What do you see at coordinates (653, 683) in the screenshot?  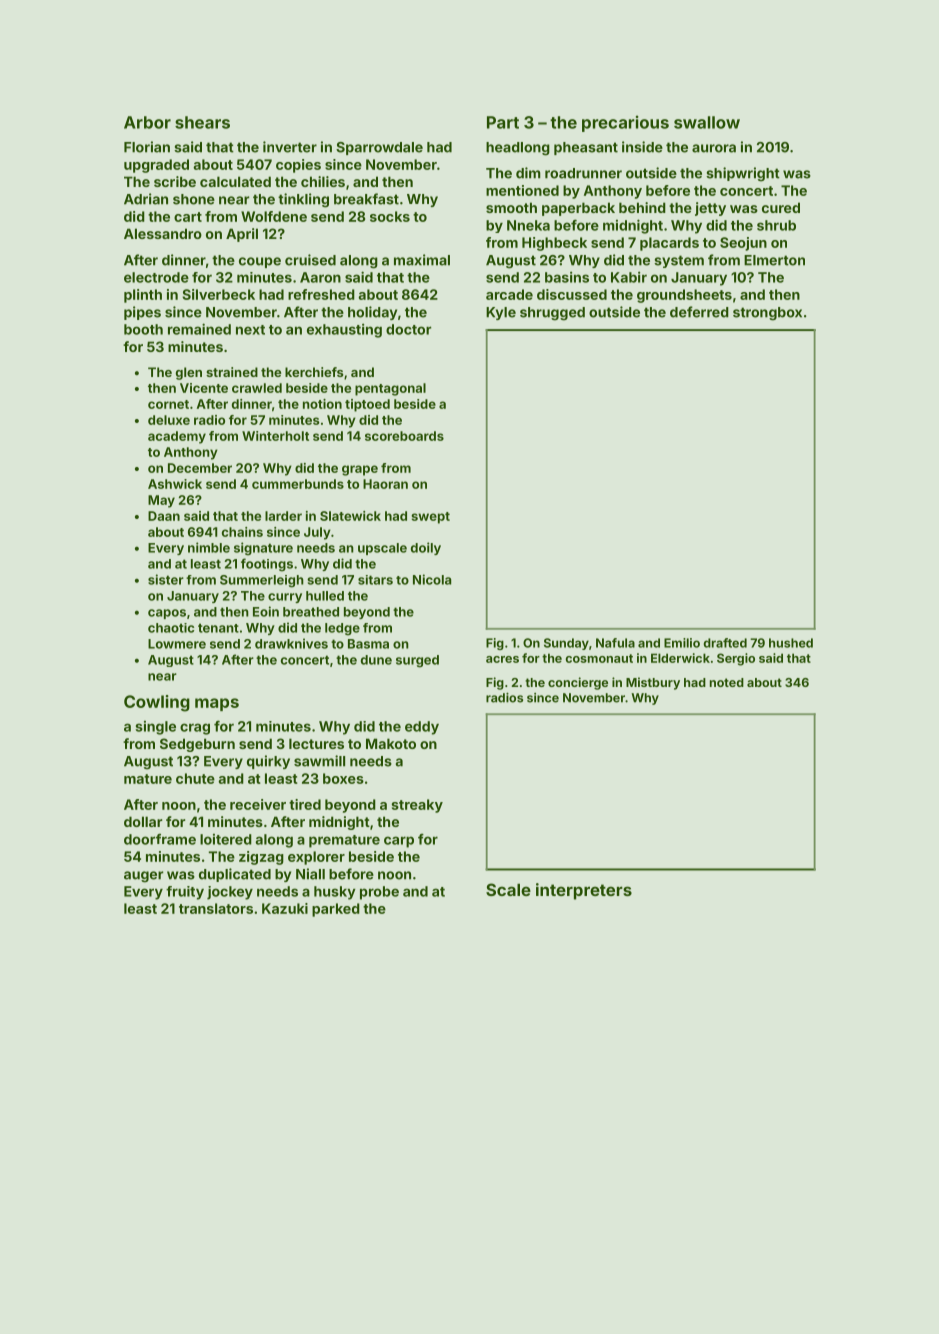 I see `Mistbury` at bounding box center [653, 683].
